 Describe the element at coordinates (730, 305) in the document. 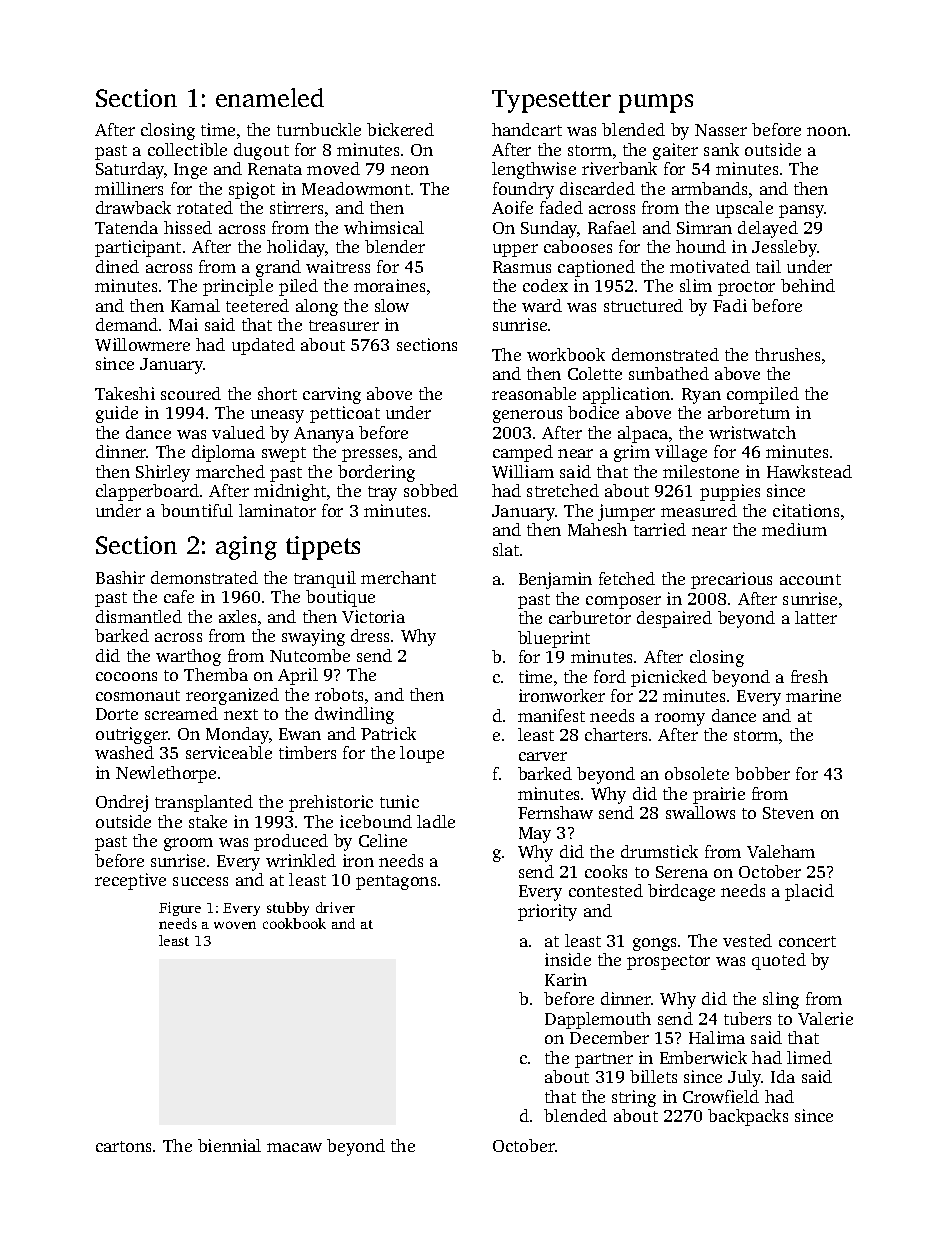

I see `Fadi` at that location.
